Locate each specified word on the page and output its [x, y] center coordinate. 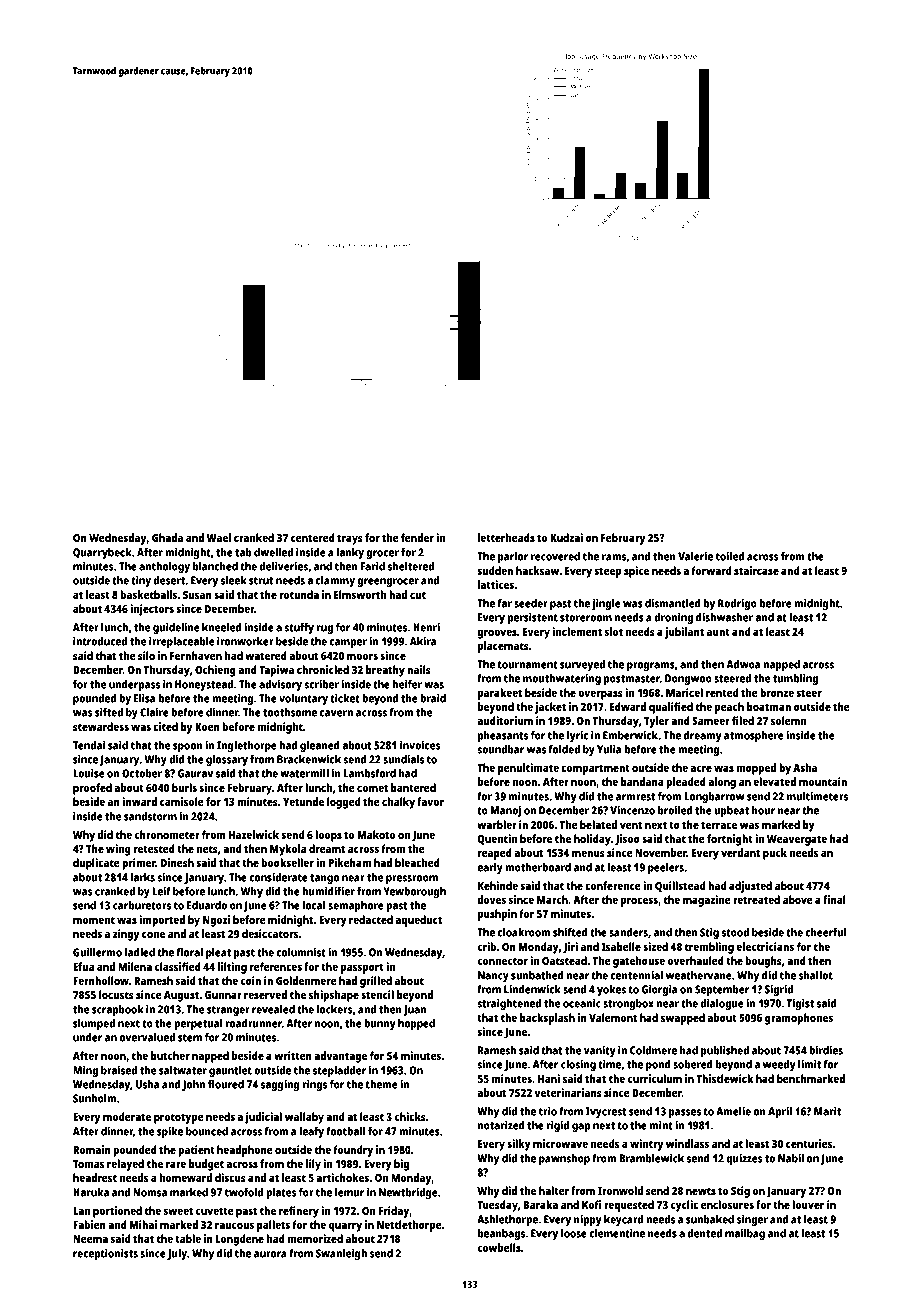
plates [281, 1193]
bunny [380, 1024]
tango [324, 879]
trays [350, 539]
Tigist [800, 1004]
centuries [809, 1143]
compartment [595, 769]
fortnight [730, 840]
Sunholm [94, 1098]
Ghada [167, 537]
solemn [788, 720]
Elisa [144, 698]
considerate [278, 877]
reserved [265, 994]
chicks [410, 1116]
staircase [756, 570]
